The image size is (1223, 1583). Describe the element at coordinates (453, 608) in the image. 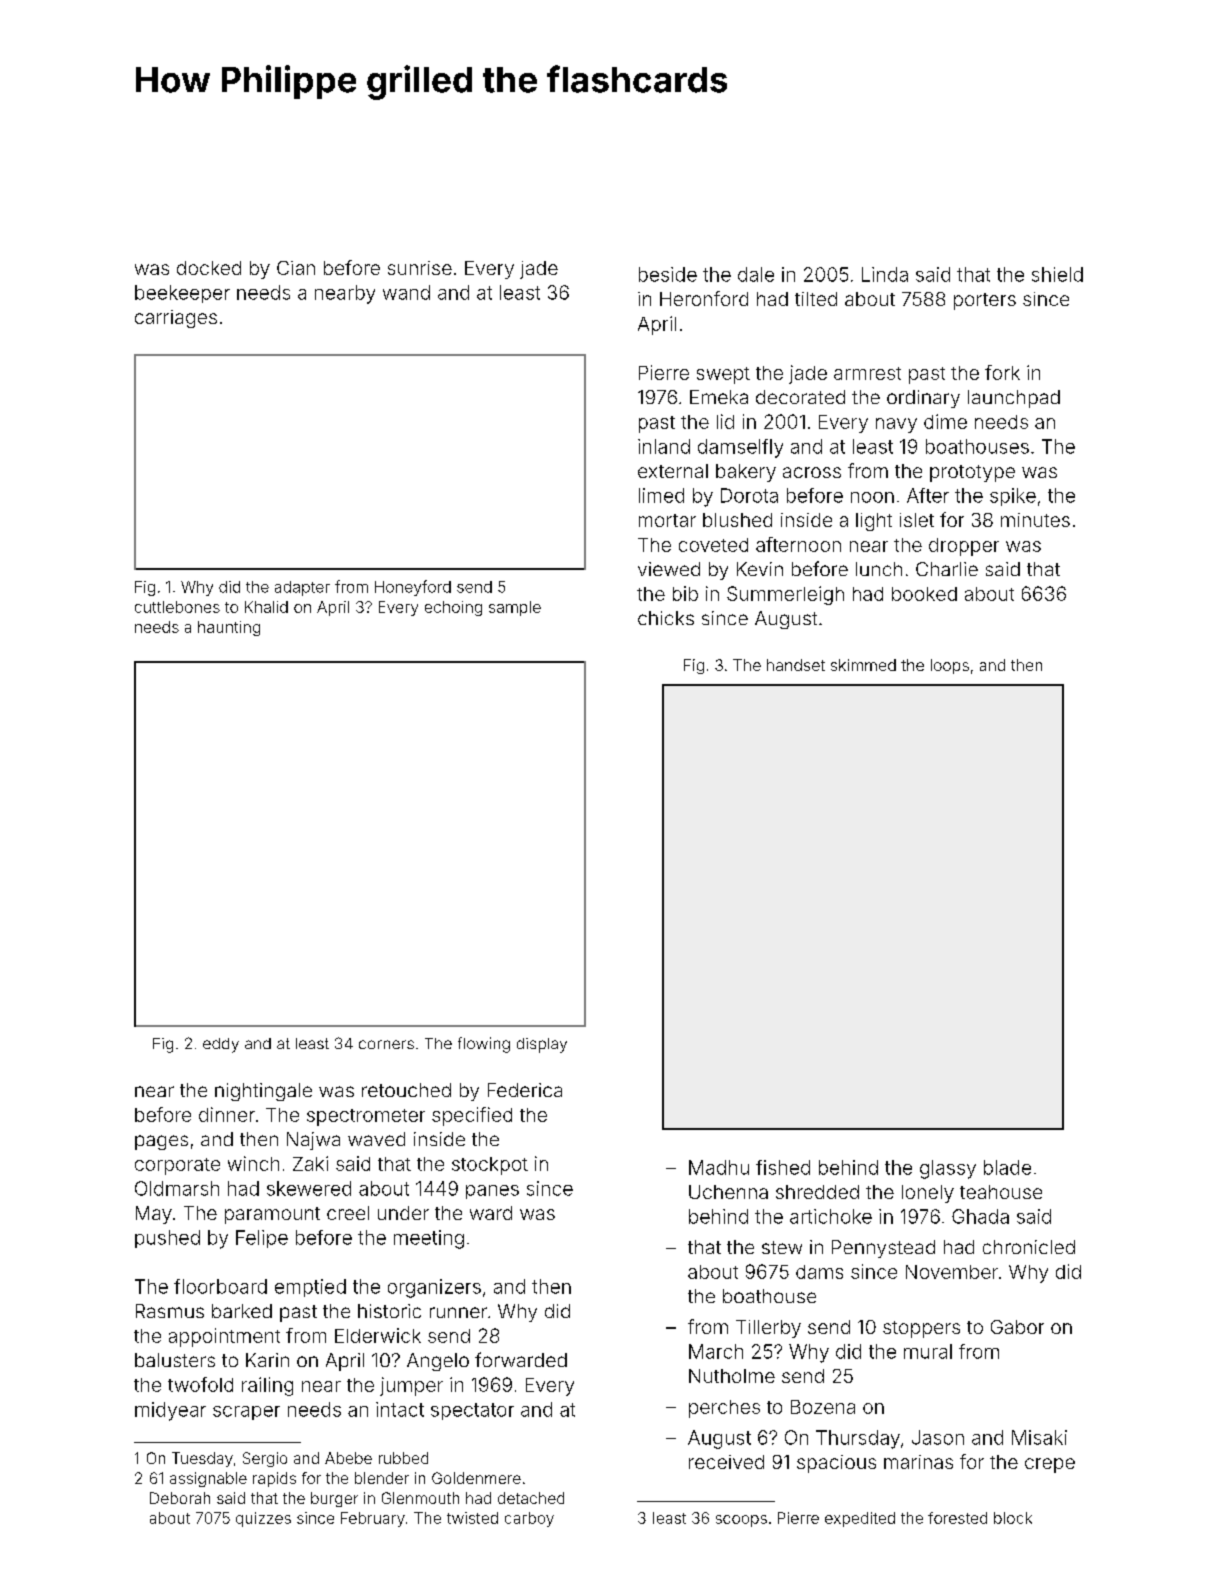

I see `echoing` at that location.
